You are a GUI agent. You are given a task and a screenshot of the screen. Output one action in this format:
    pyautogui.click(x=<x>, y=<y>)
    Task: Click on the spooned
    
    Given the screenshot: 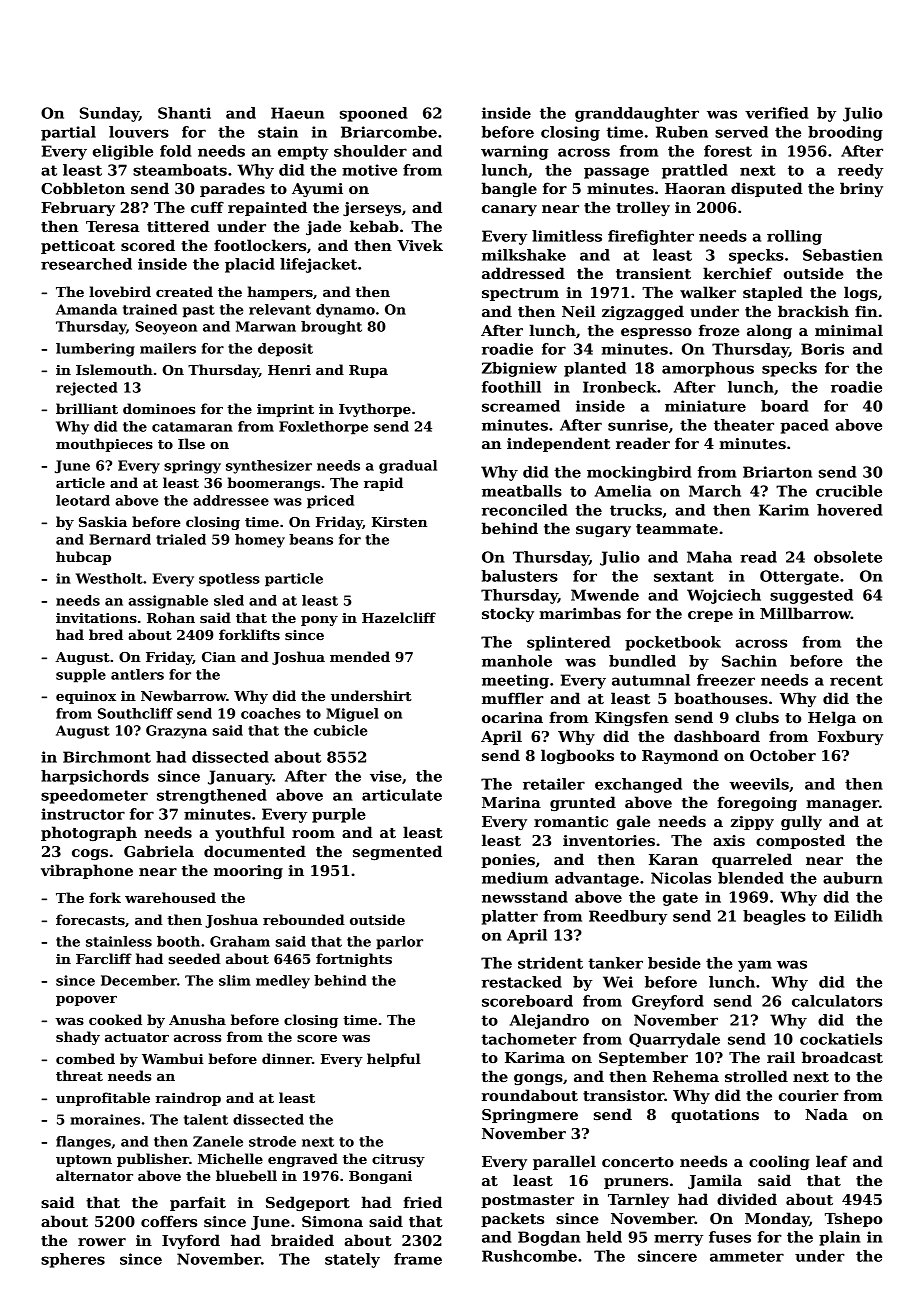 What is the action you would take?
    pyautogui.click(x=373, y=114)
